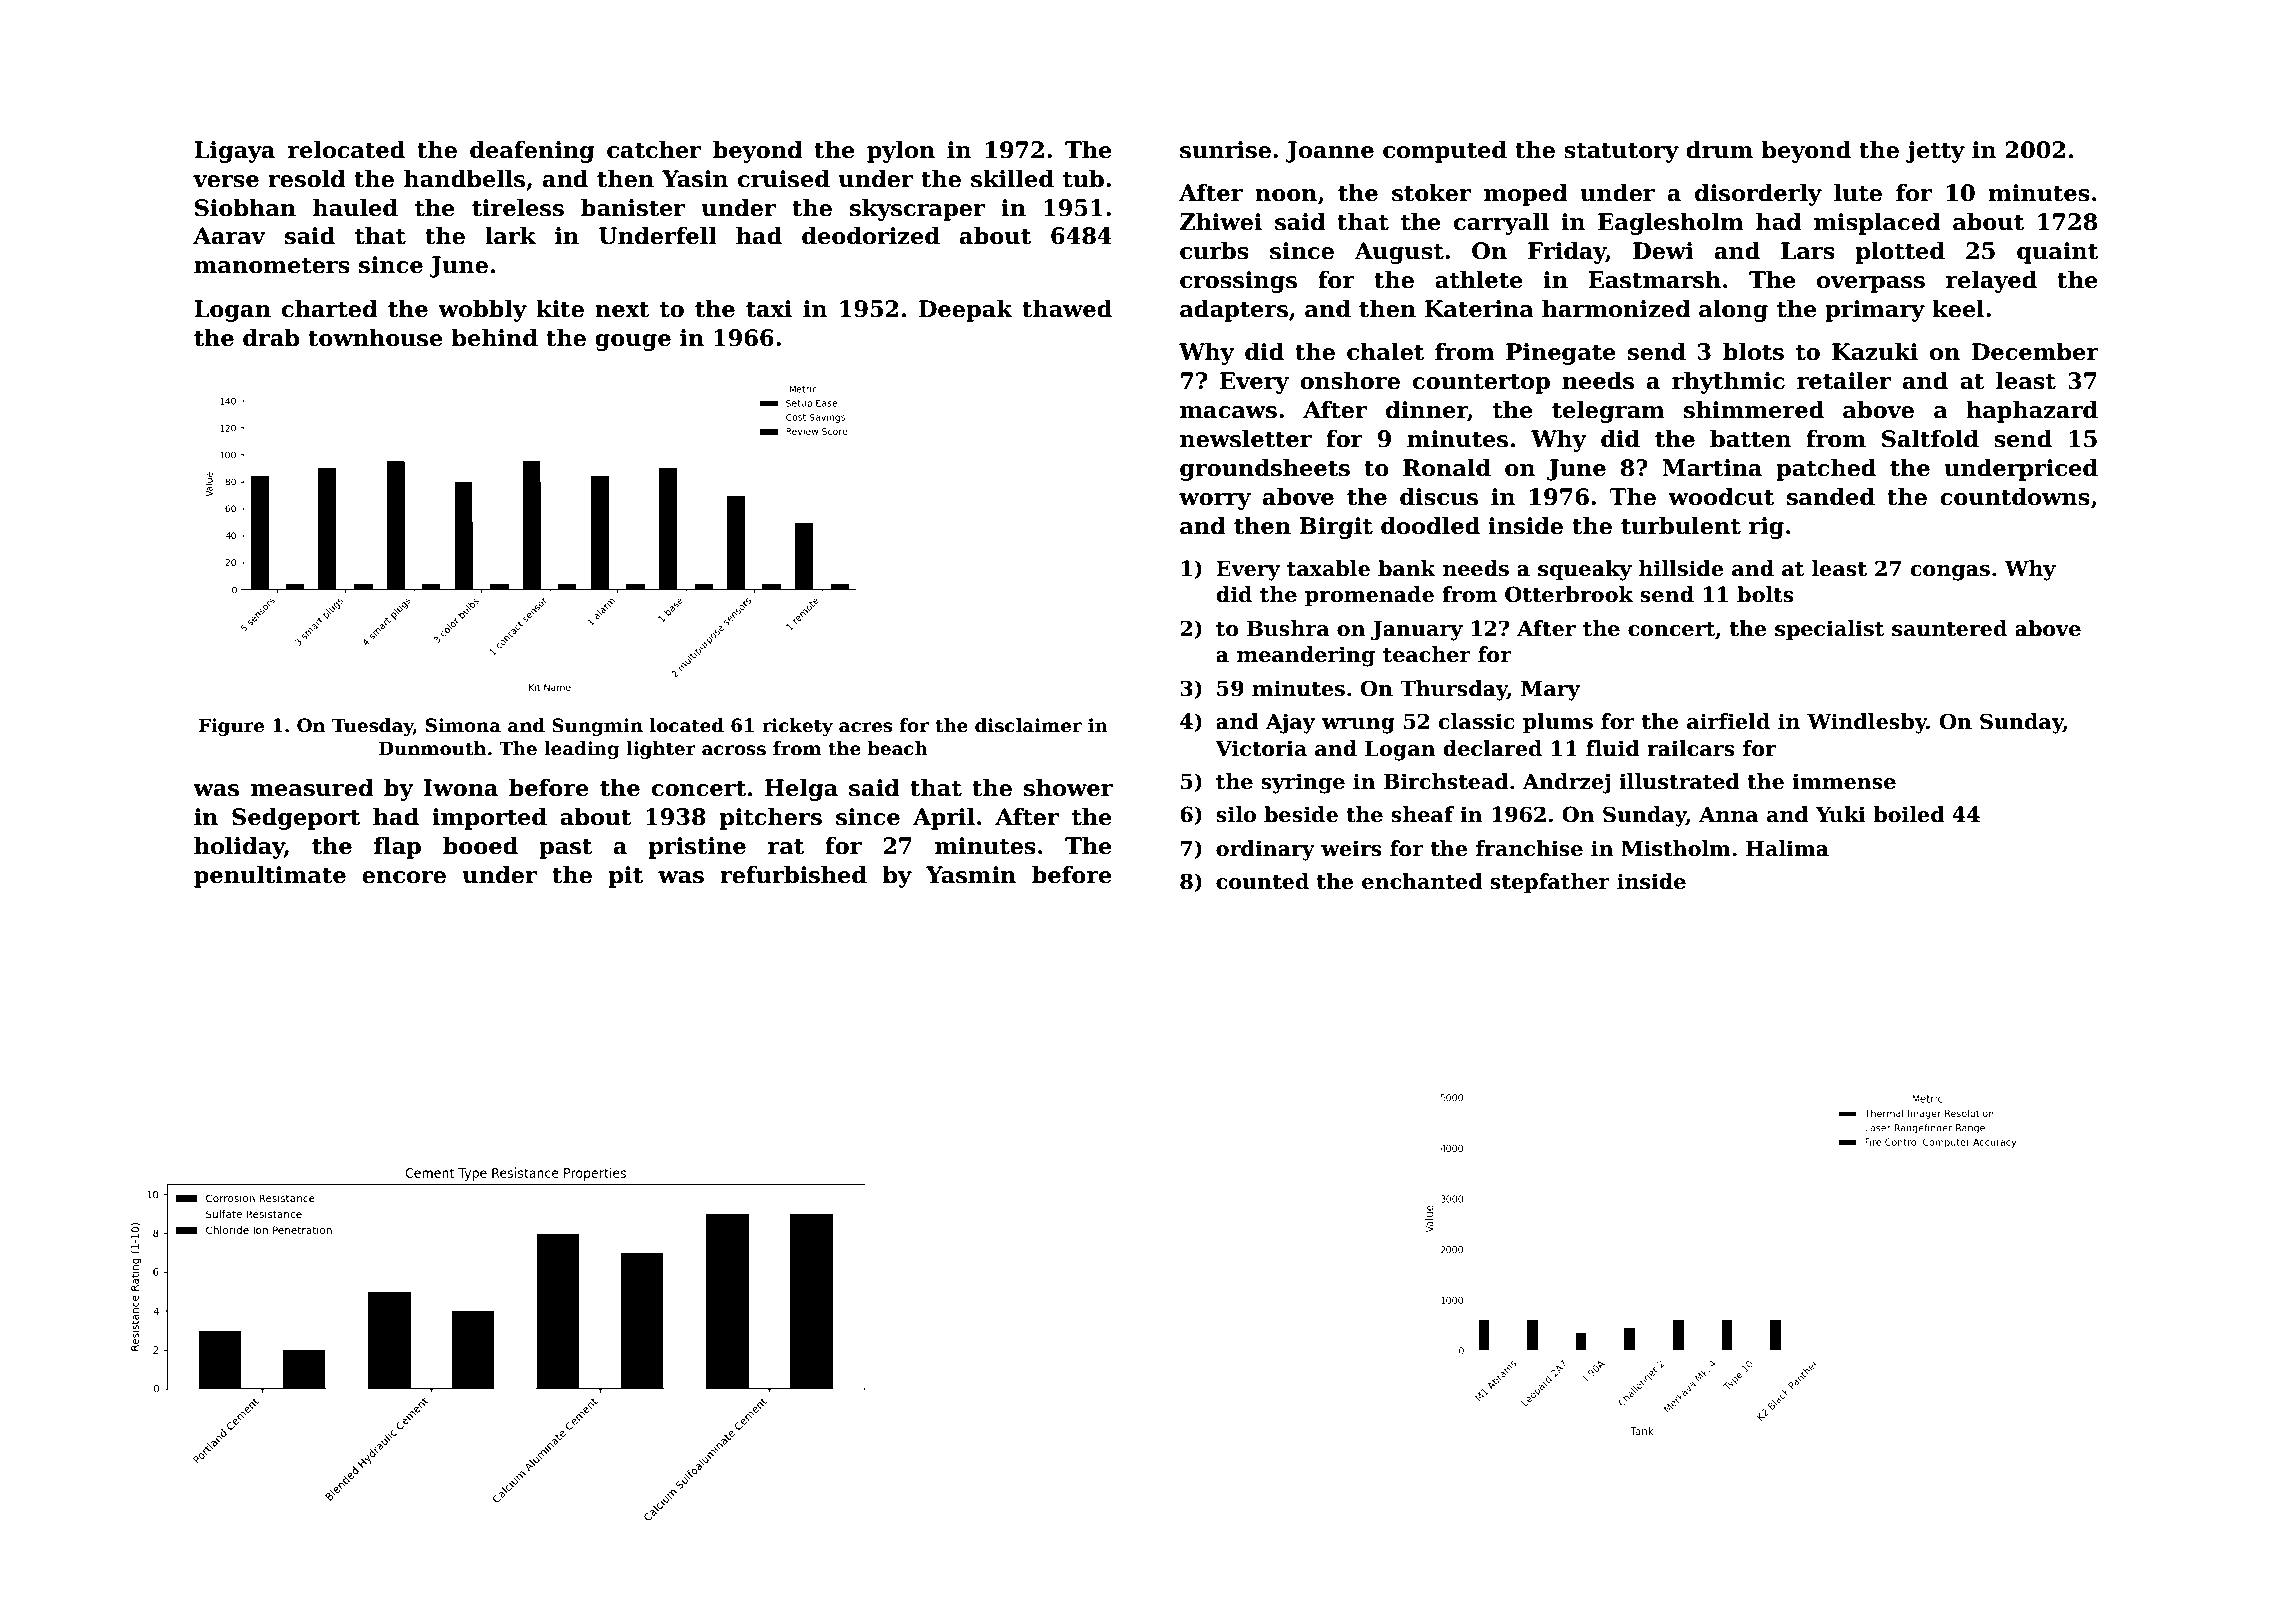 The height and width of the screenshot is (1620, 2292). Describe the element at coordinates (1909, 814) in the screenshot. I see `boiled` at that location.
